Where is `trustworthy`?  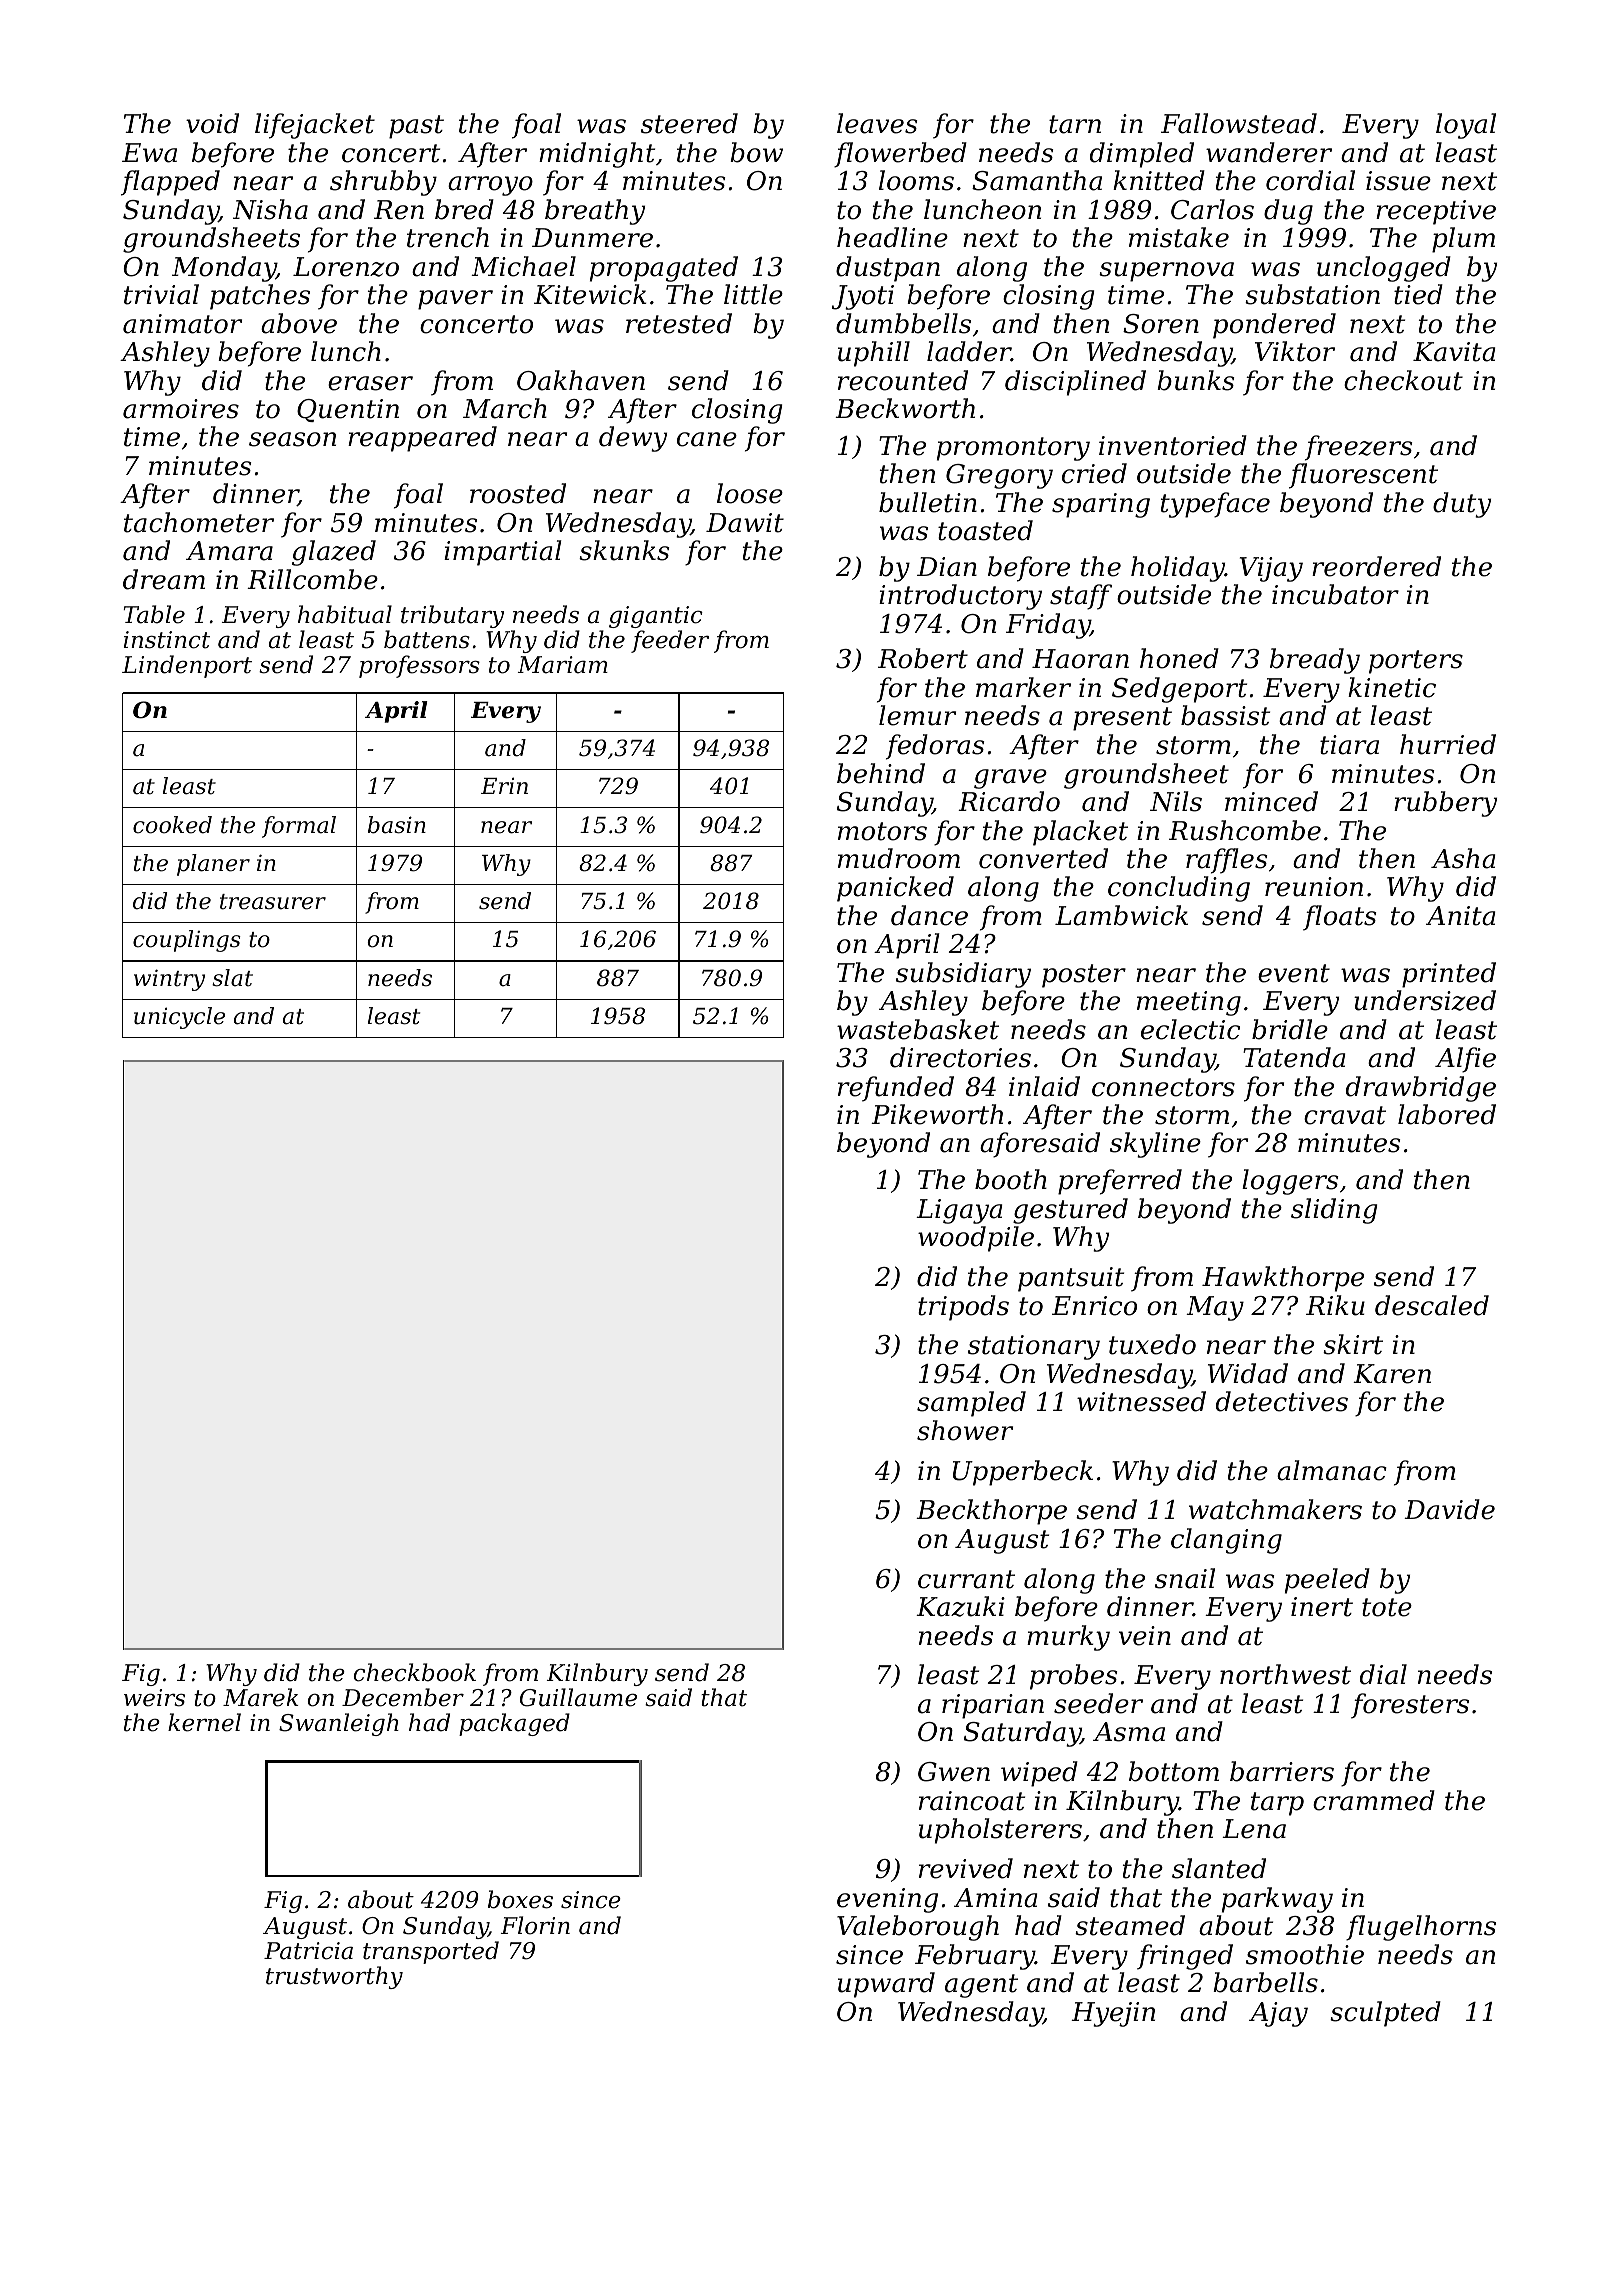 trustworthy is located at coordinates (334, 1977).
